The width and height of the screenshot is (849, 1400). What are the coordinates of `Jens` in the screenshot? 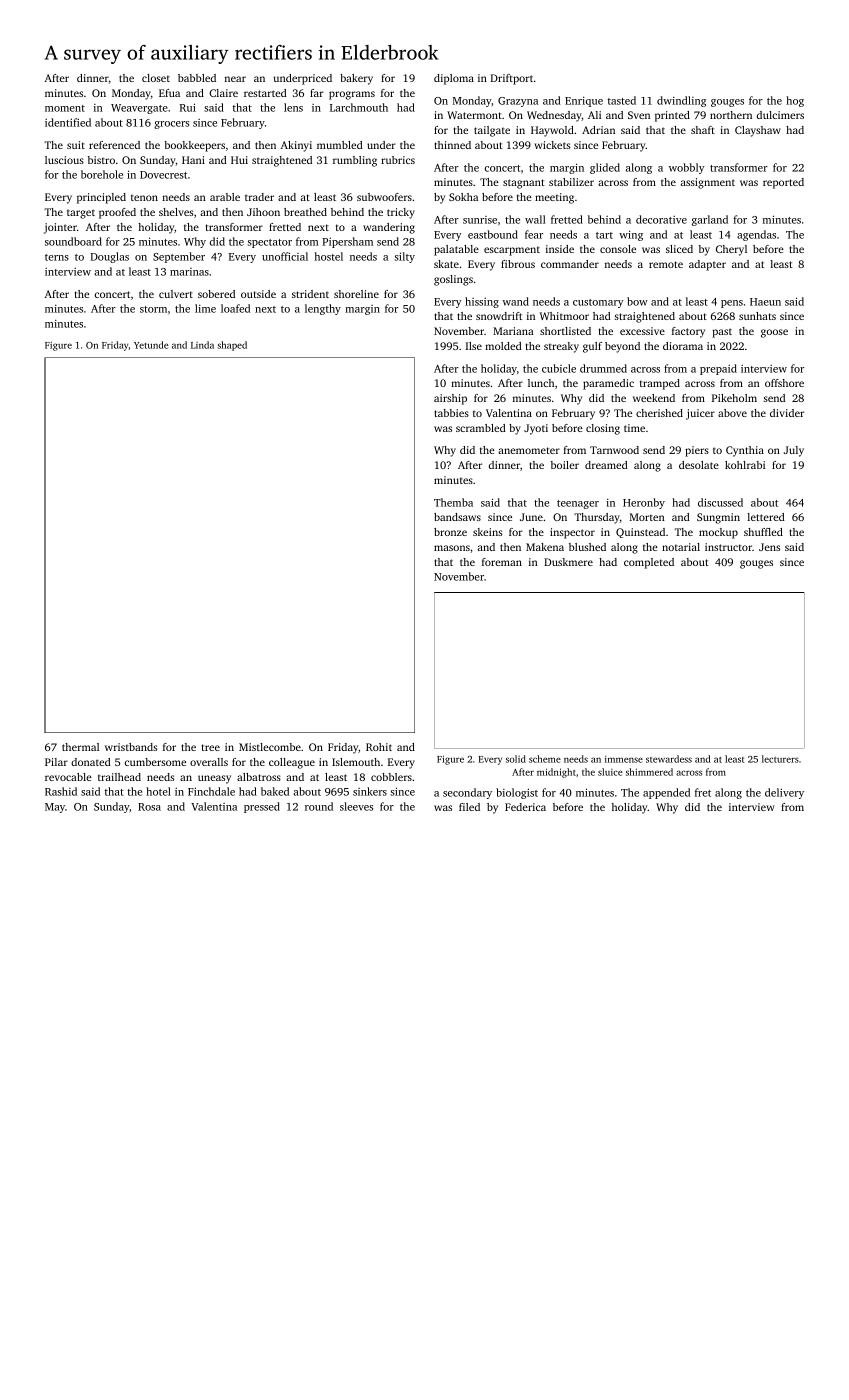 It's located at (769, 547).
